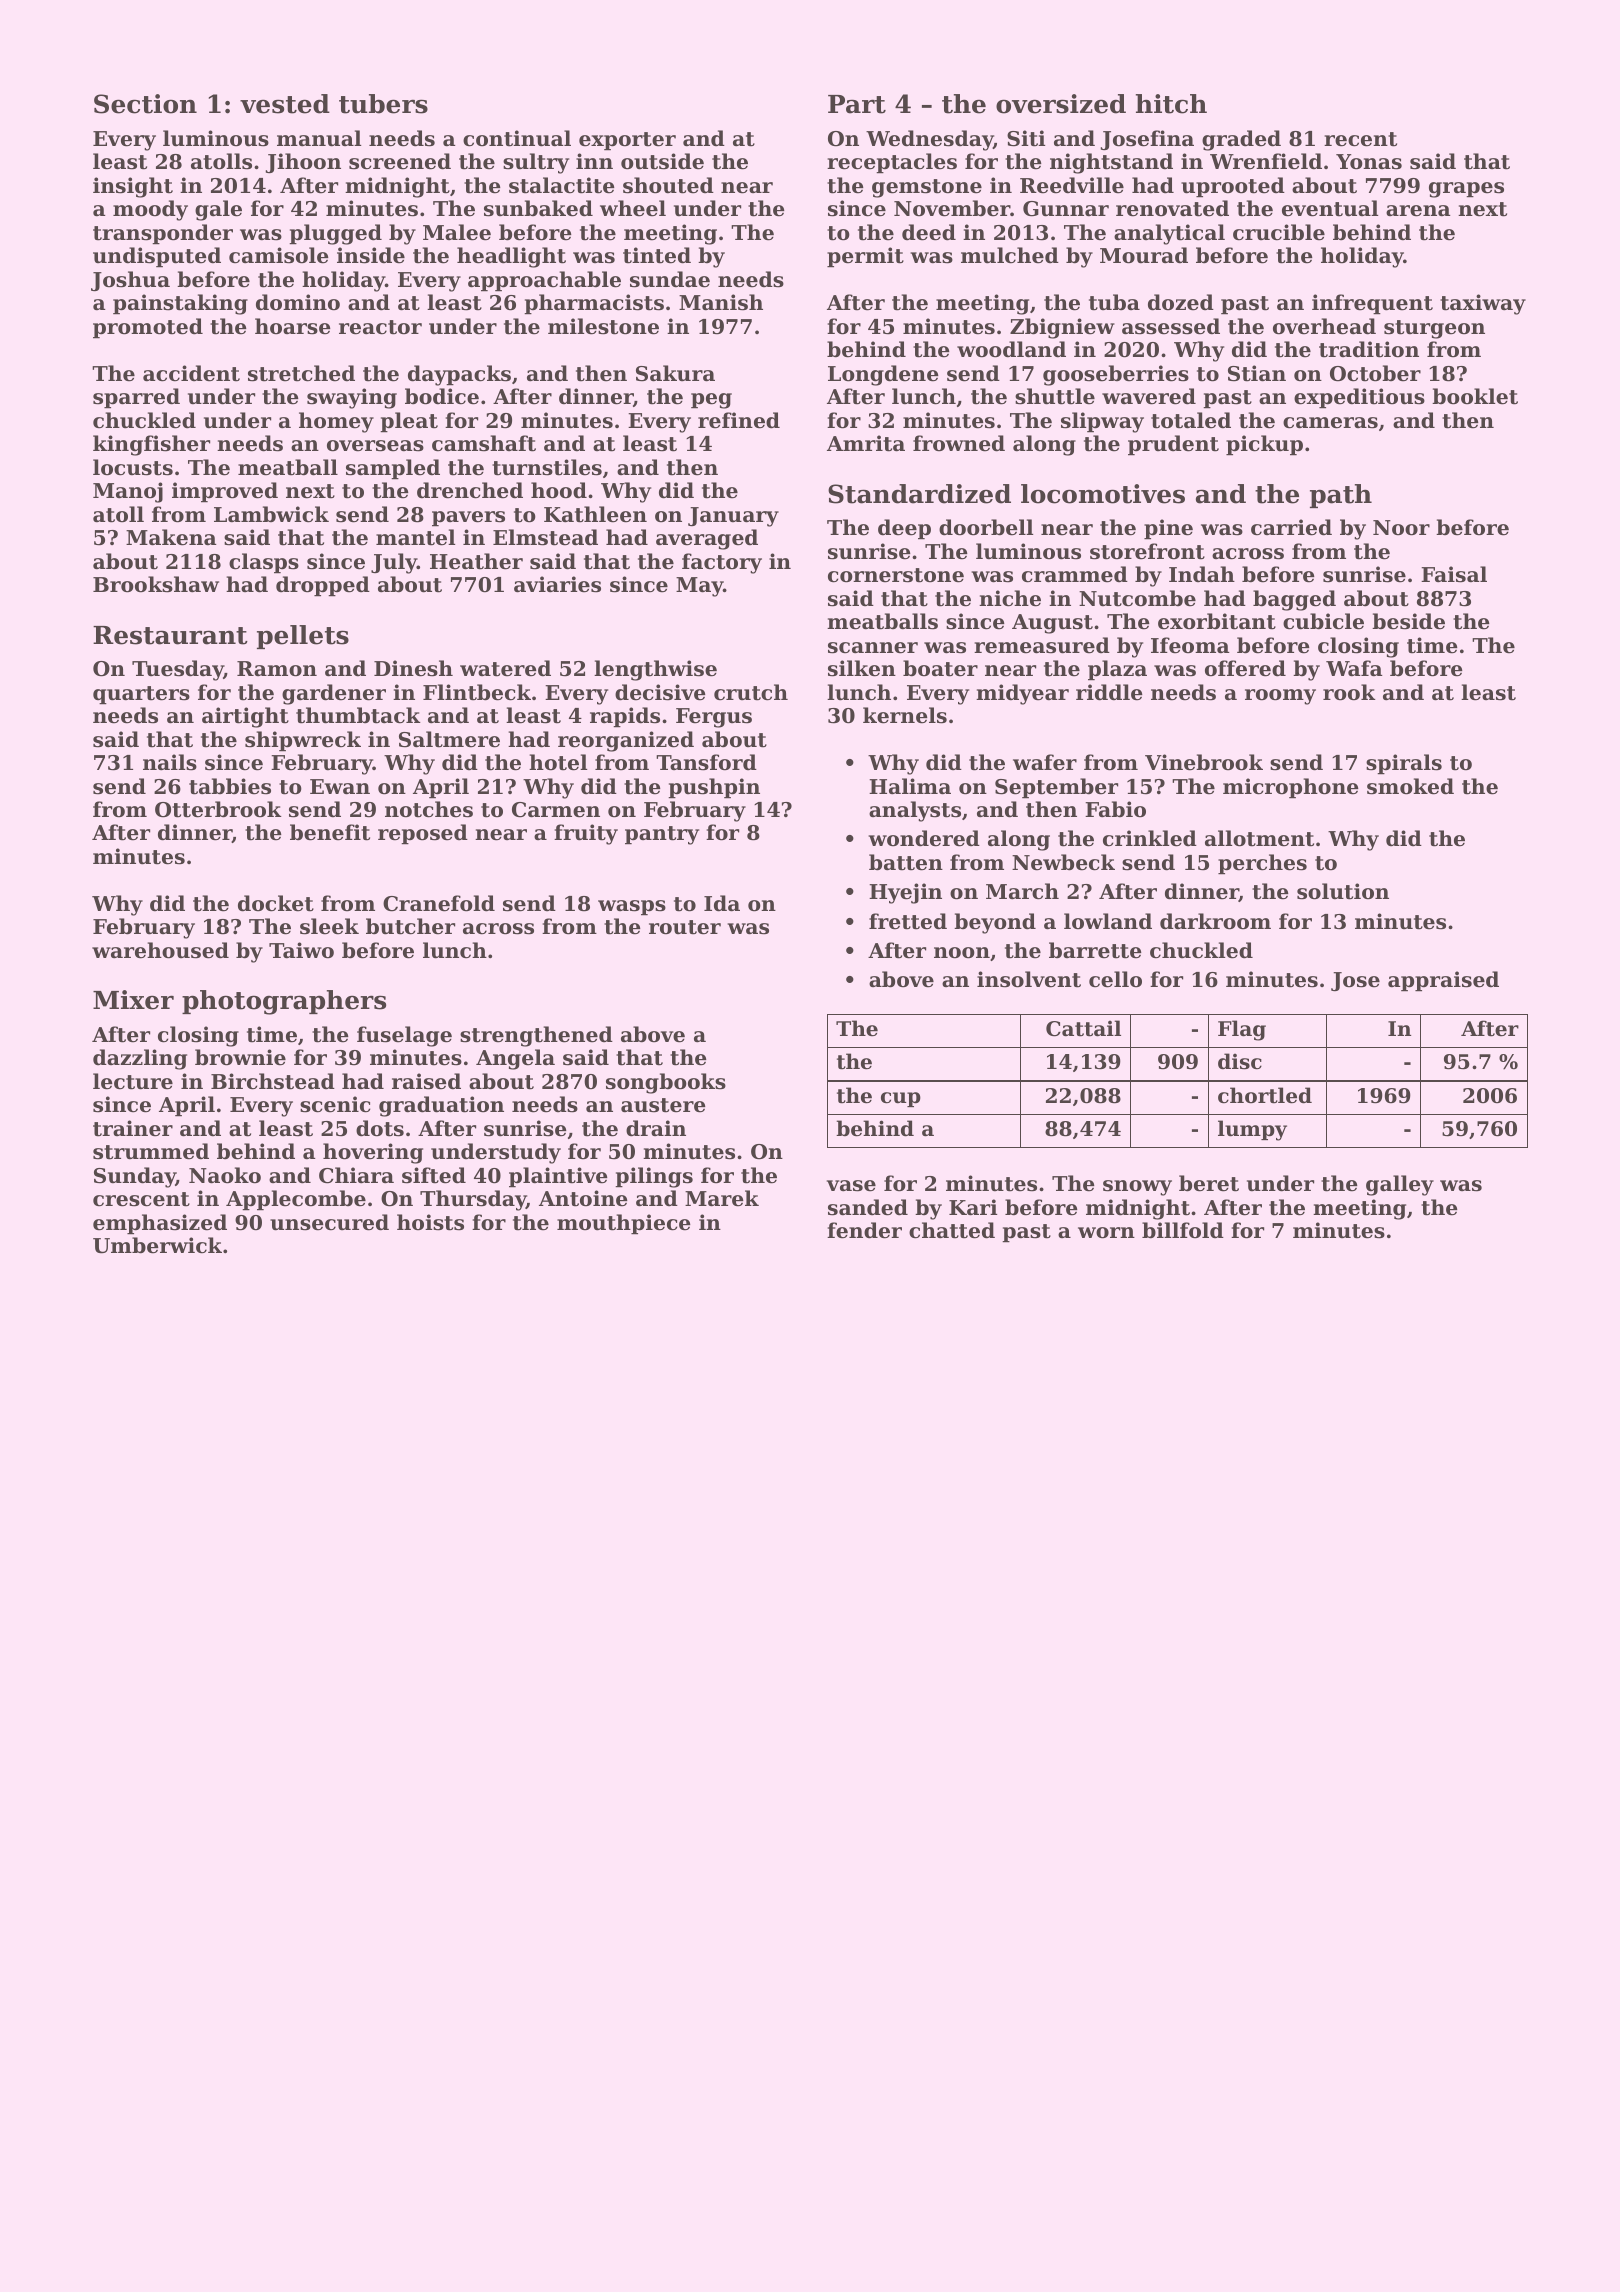 Image resolution: width=1620 pixels, height=2292 pixels. Describe the element at coordinates (1354, 668) in the screenshot. I see `Wafa` at that location.
